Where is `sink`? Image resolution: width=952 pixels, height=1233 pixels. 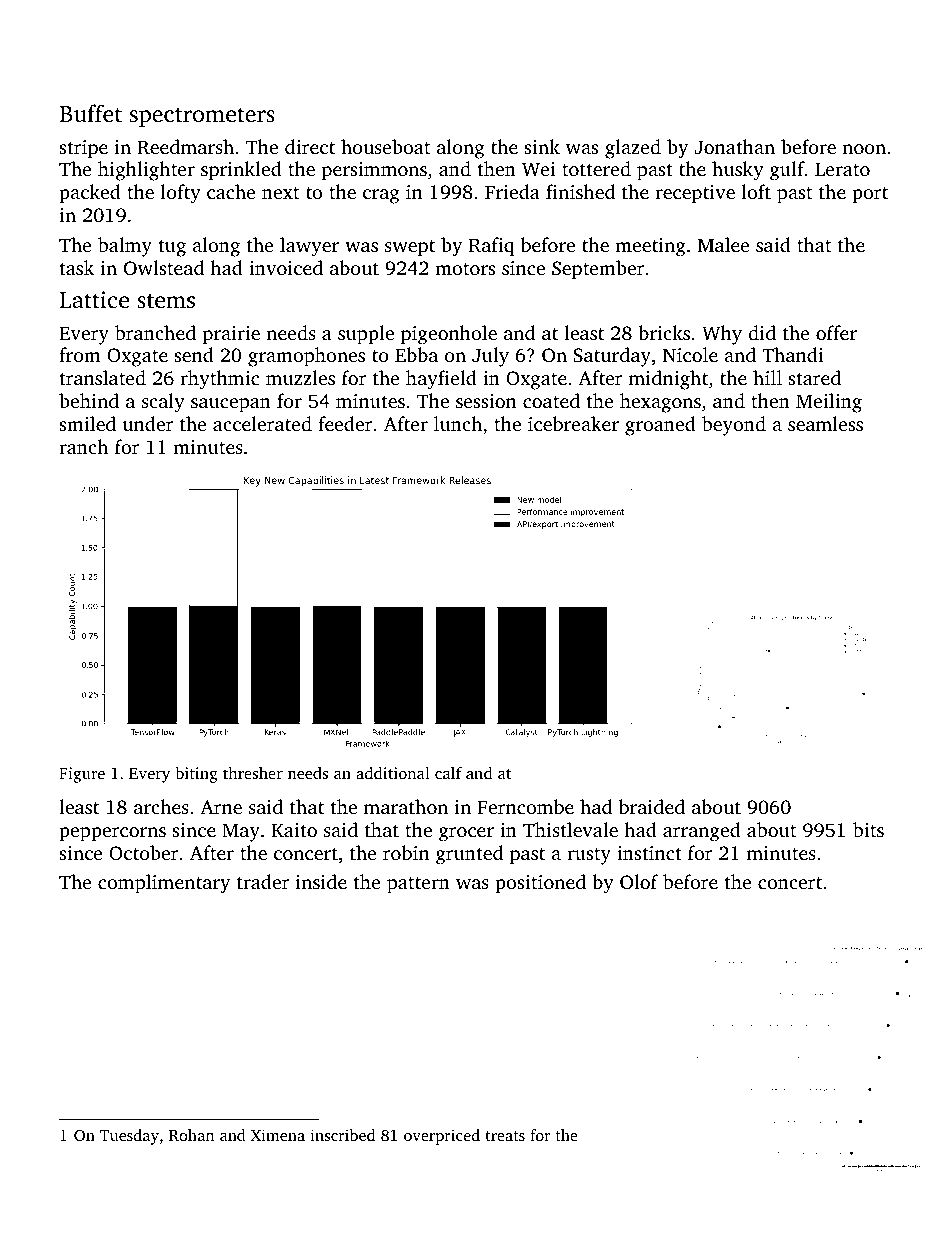 sink is located at coordinates (542, 146).
